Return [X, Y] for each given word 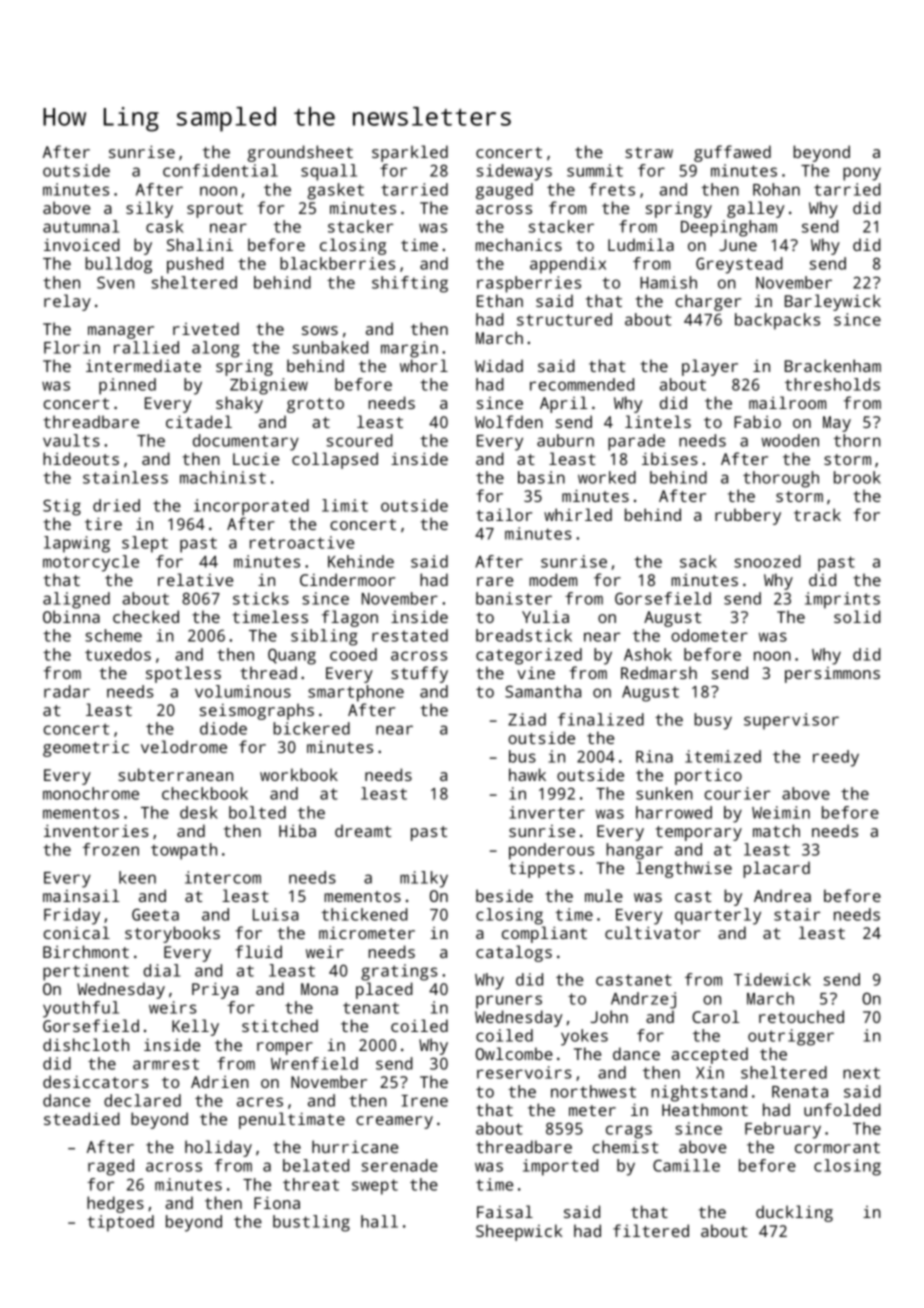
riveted [206, 328]
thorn [857, 440]
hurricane [355, 1146]
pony [862, 174]
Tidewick [772, 979]
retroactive [302, 542]
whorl [424, 365]
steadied [82, 1118]
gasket [336, 191]
